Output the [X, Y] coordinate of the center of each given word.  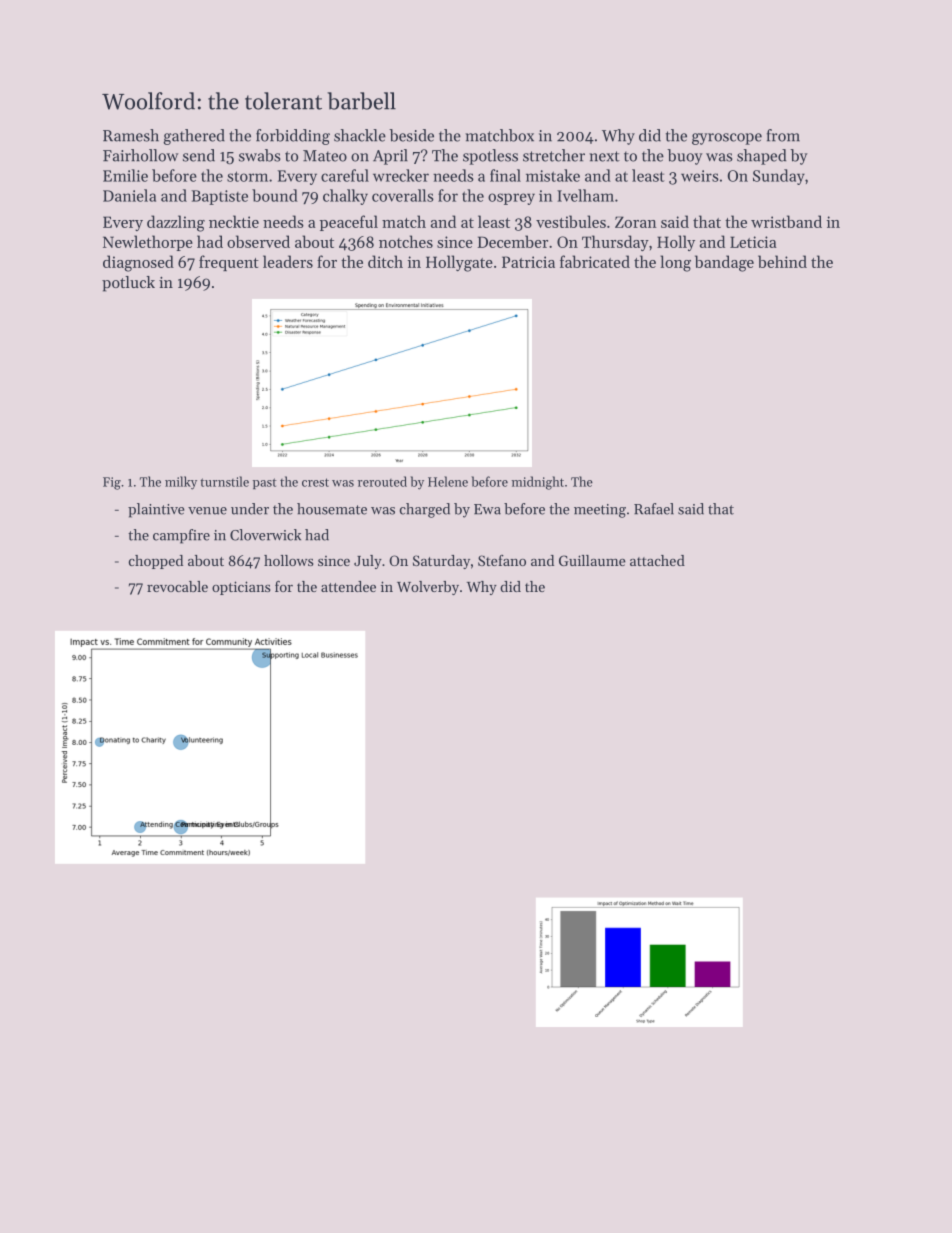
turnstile [224, 481]
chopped [156, 562]
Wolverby [428, 588]
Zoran [636, 222]
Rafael [654, 509]
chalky [345, 197]
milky [181, 483]
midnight [538, 483]
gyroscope [727, 139]
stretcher [554, 155]
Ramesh [131, 135]
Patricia [528, 262]
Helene [448, 481]
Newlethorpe [148, 243]
